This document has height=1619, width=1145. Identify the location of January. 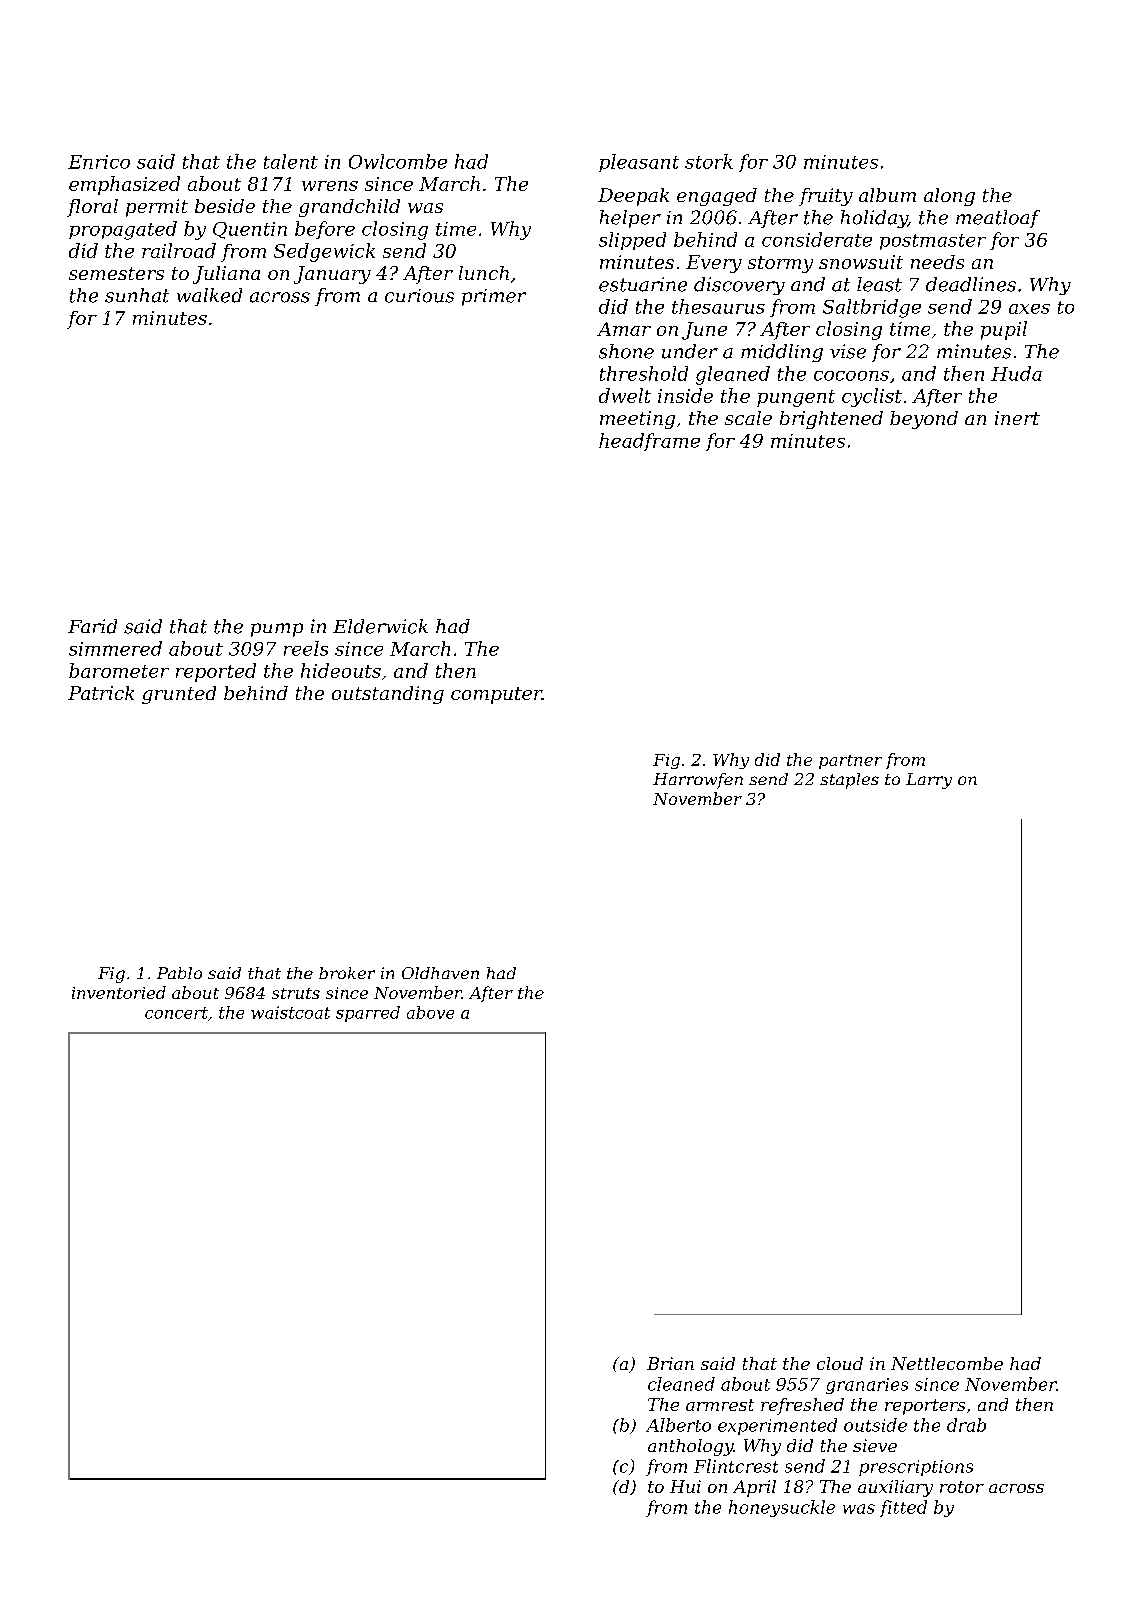
(332, 275).
